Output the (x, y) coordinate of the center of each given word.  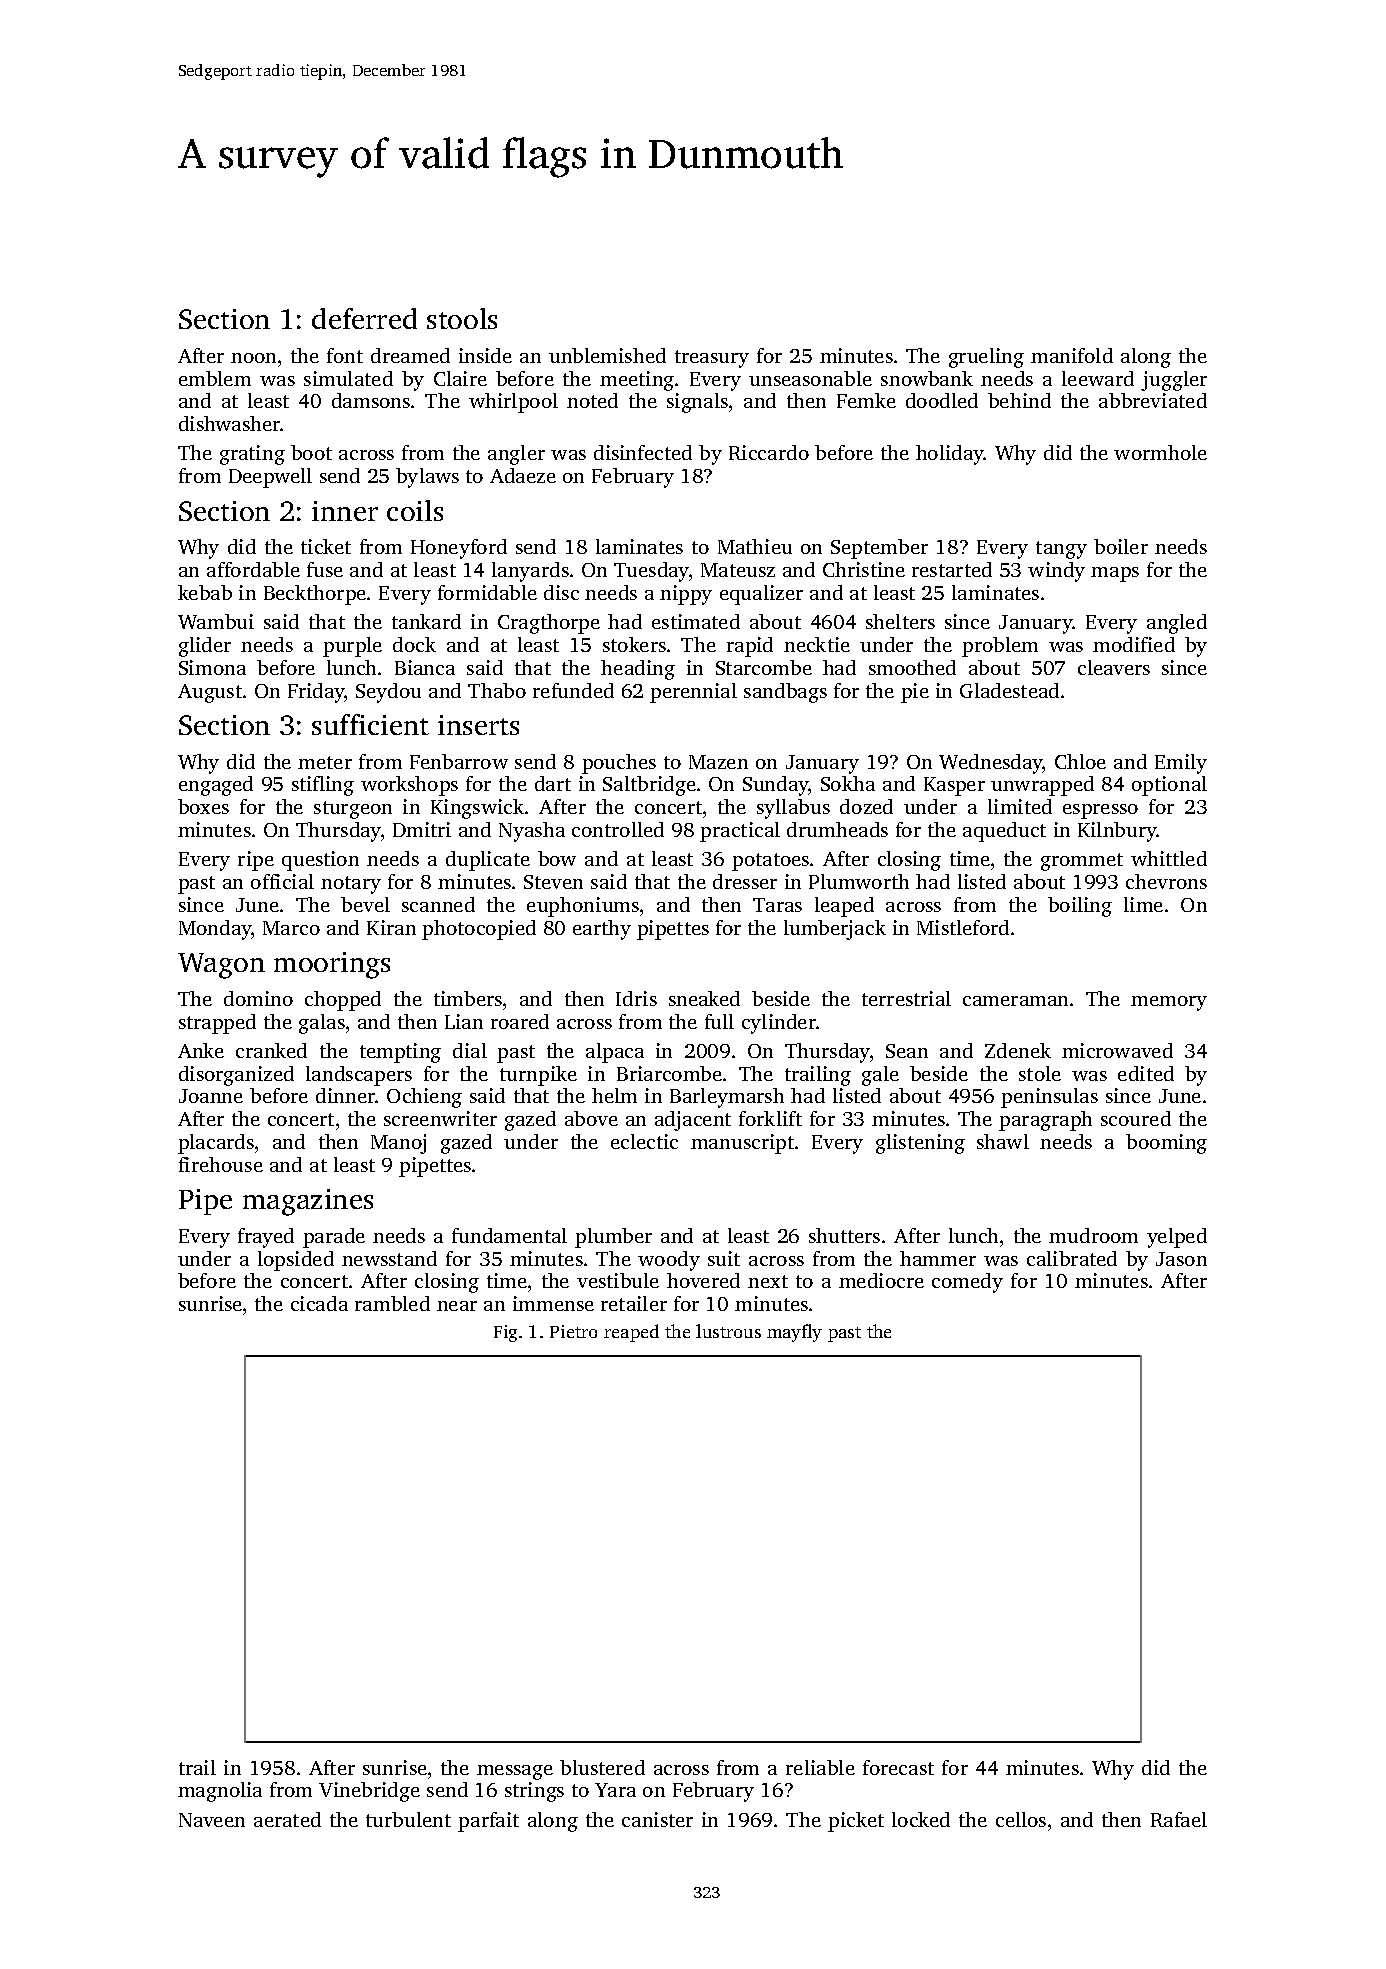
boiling (1080, 907)
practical (740, 832)
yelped (1177, 1238)
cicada (319, 1303)
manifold (1072, 355)
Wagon (221, 966)
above (591, 1118)
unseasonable (810, 378)
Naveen (212, 1820)
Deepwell (270, 478)
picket (856, 1822)
